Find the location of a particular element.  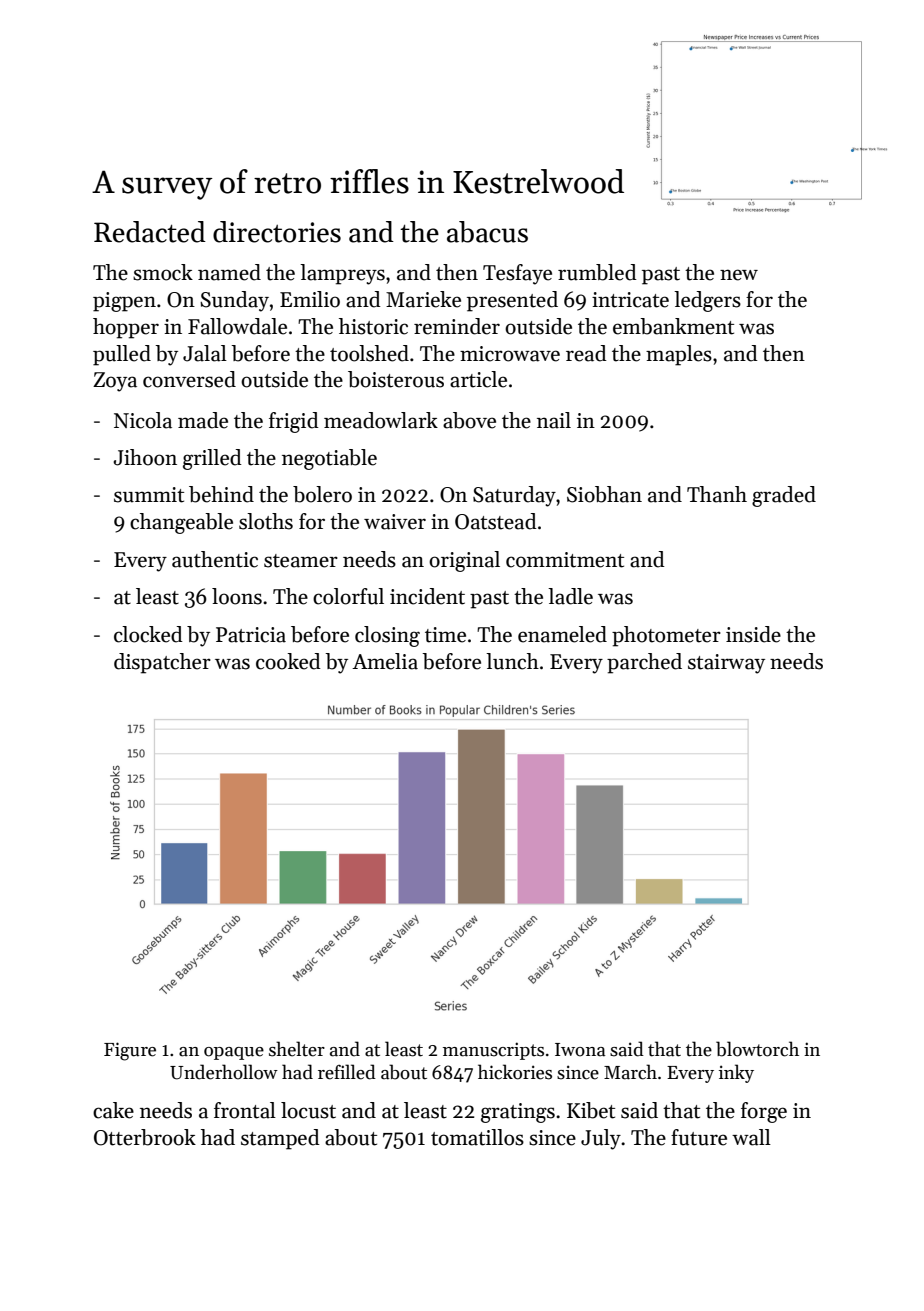

Thanh is located at coordinates (717, 494).
